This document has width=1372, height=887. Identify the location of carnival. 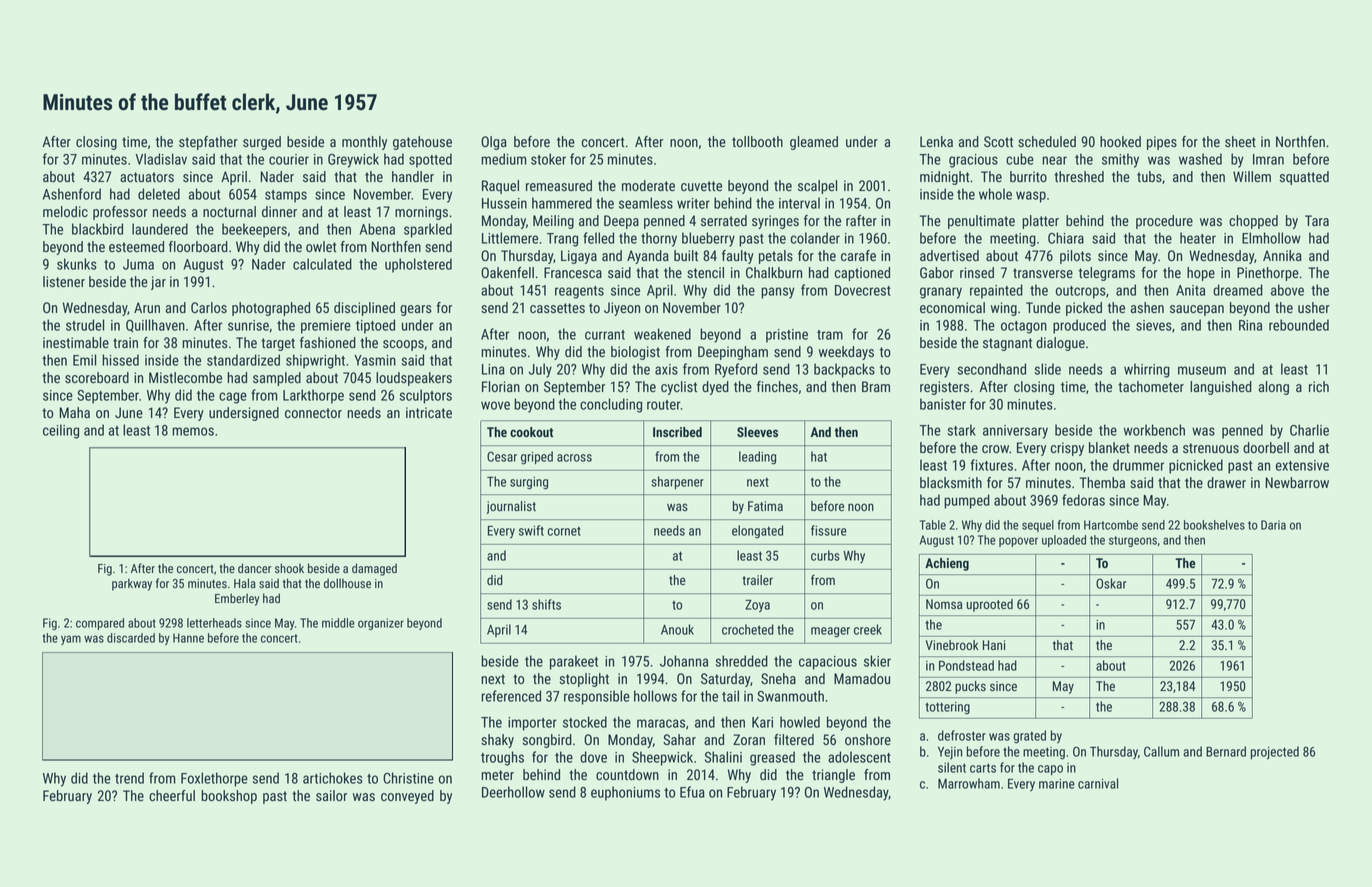
(1098, 783).
